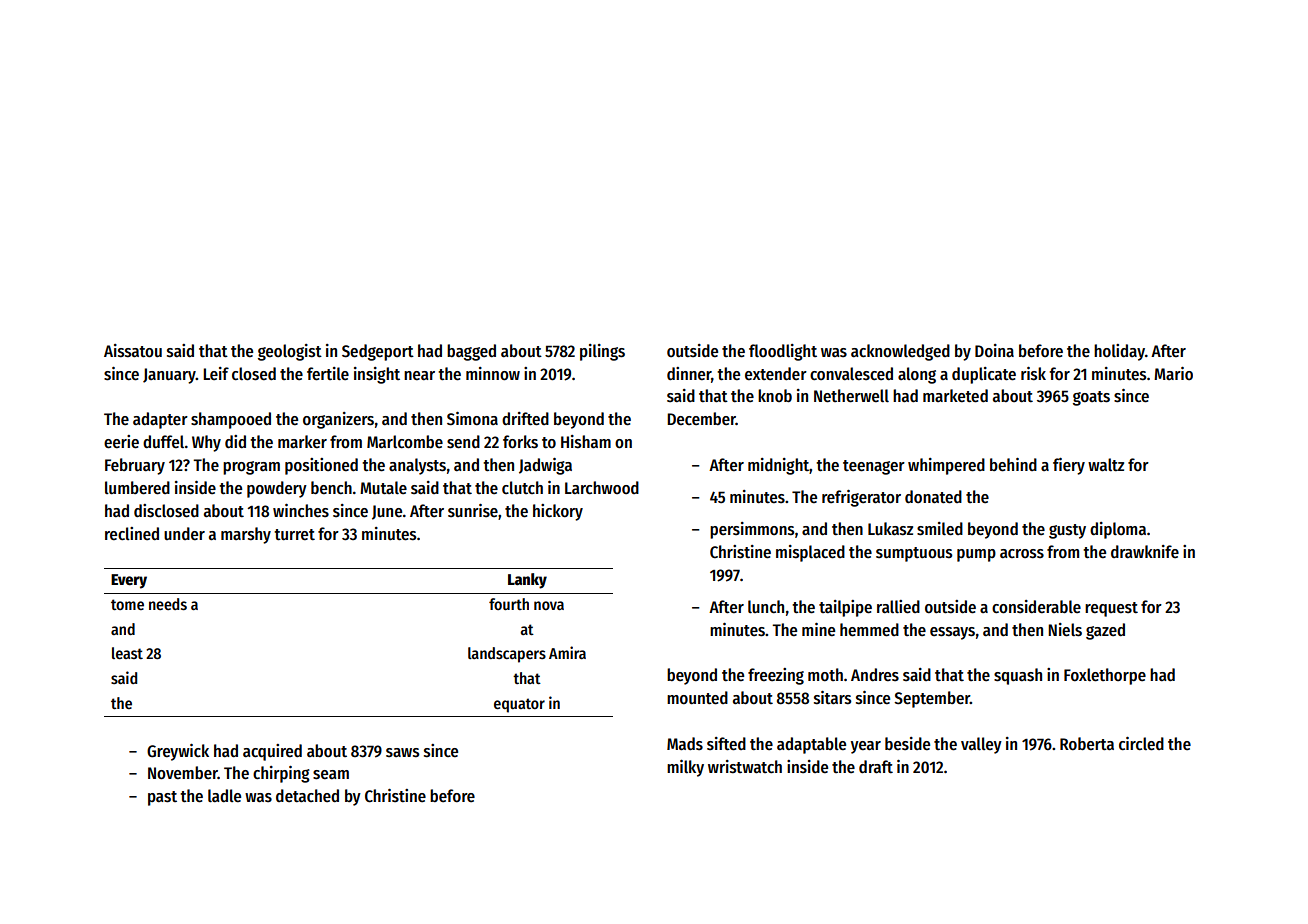  I want to click on marshy, so click(246, 535).
